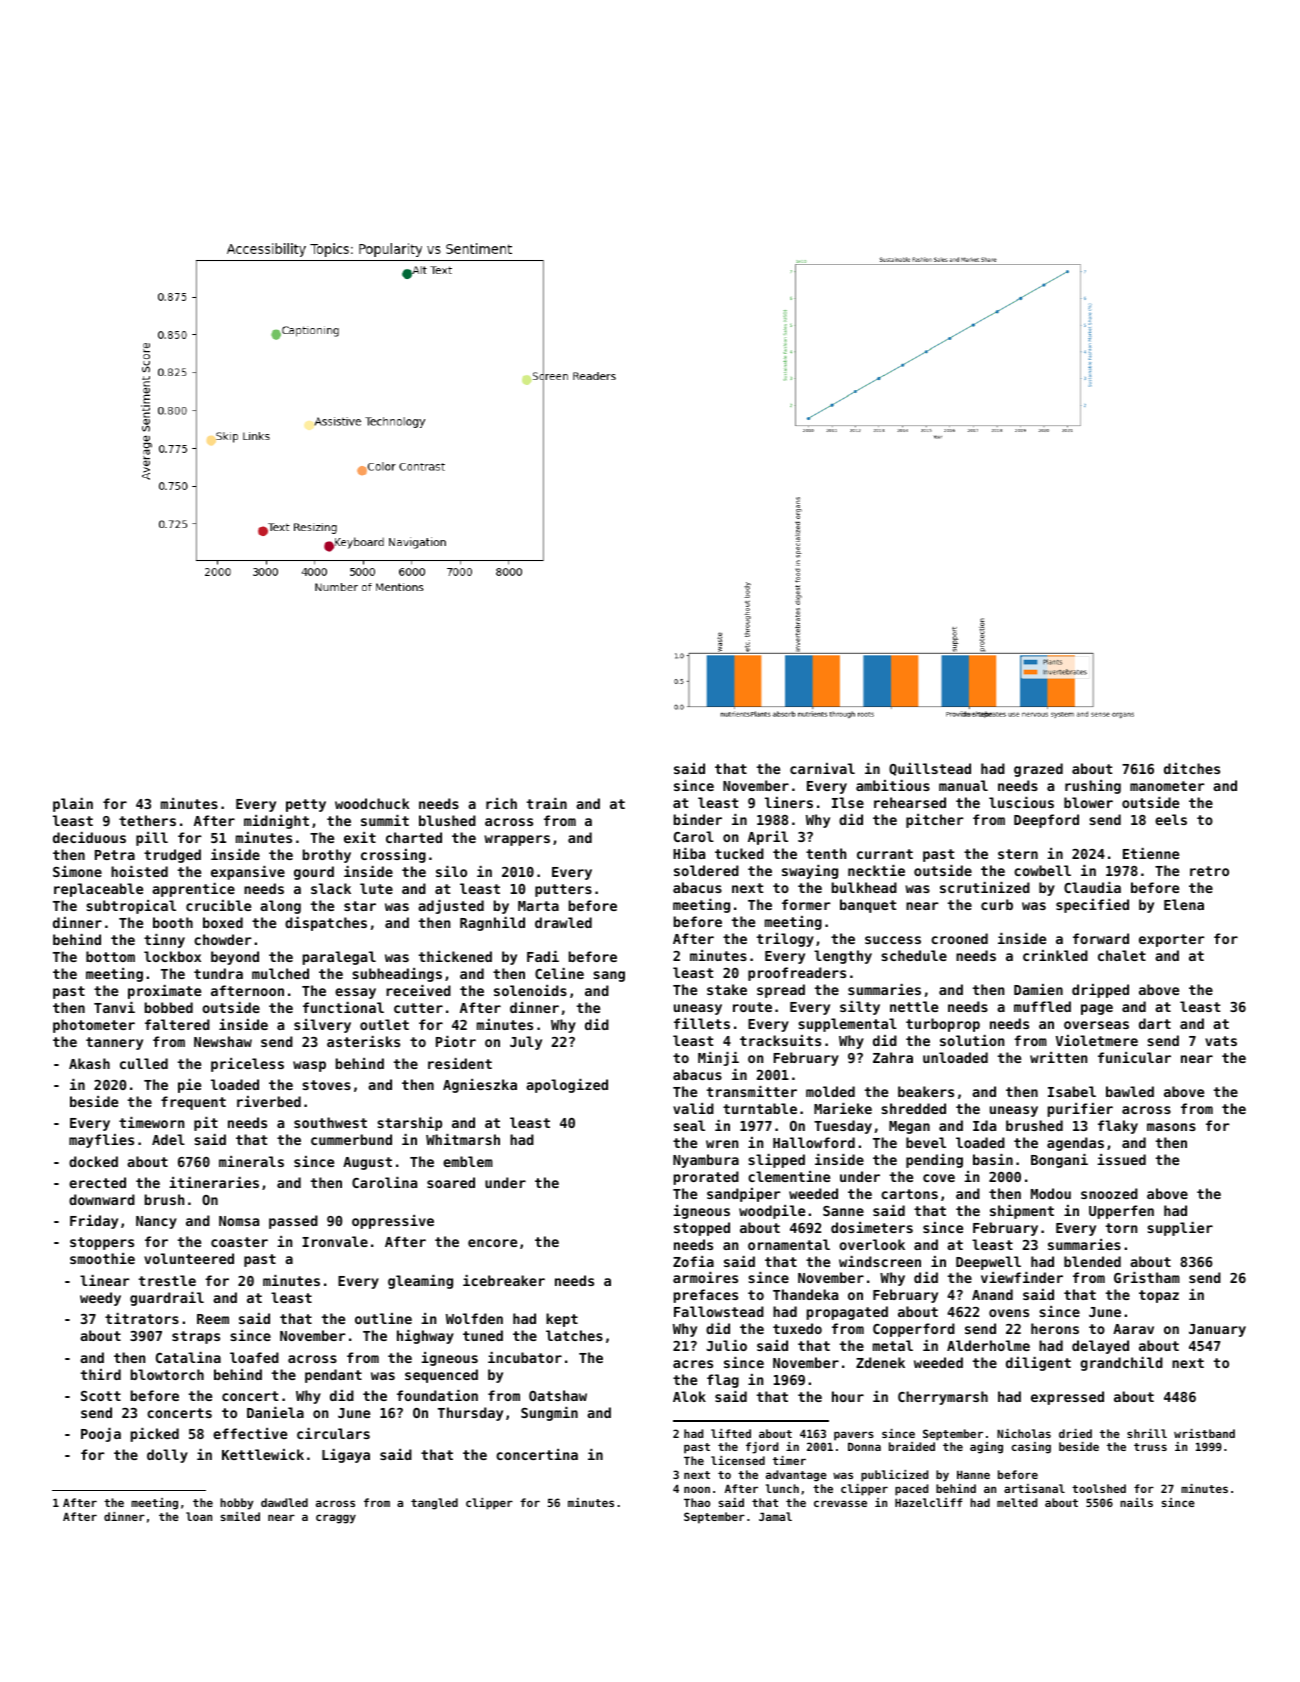 The height and width of the page is (1682, 1300). What do you see at coordinates (101, 1374) in the page?
I see `third` at bounding box center [101, 1374].
